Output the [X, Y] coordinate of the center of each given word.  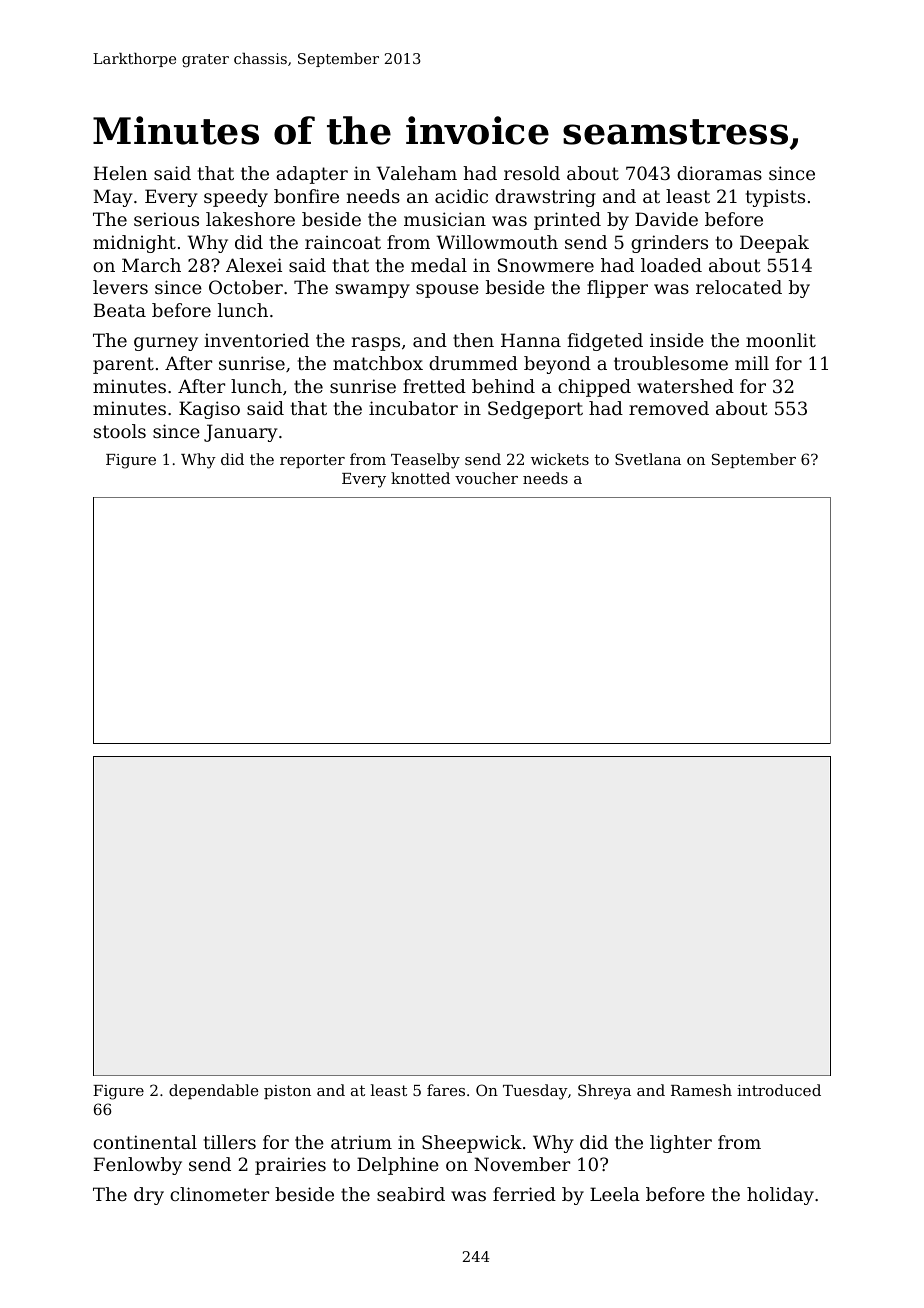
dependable [213, 1091]
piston [287, 1092]
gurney [166, 344]
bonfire [306, 196]
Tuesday [535, 1092]
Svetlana [648, 459]
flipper [617, 289]
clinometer [219, 1194]
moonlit [781, 340]
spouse [447, 291]
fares [446, 1090]
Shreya [604, 1092]
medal [439, 265]
